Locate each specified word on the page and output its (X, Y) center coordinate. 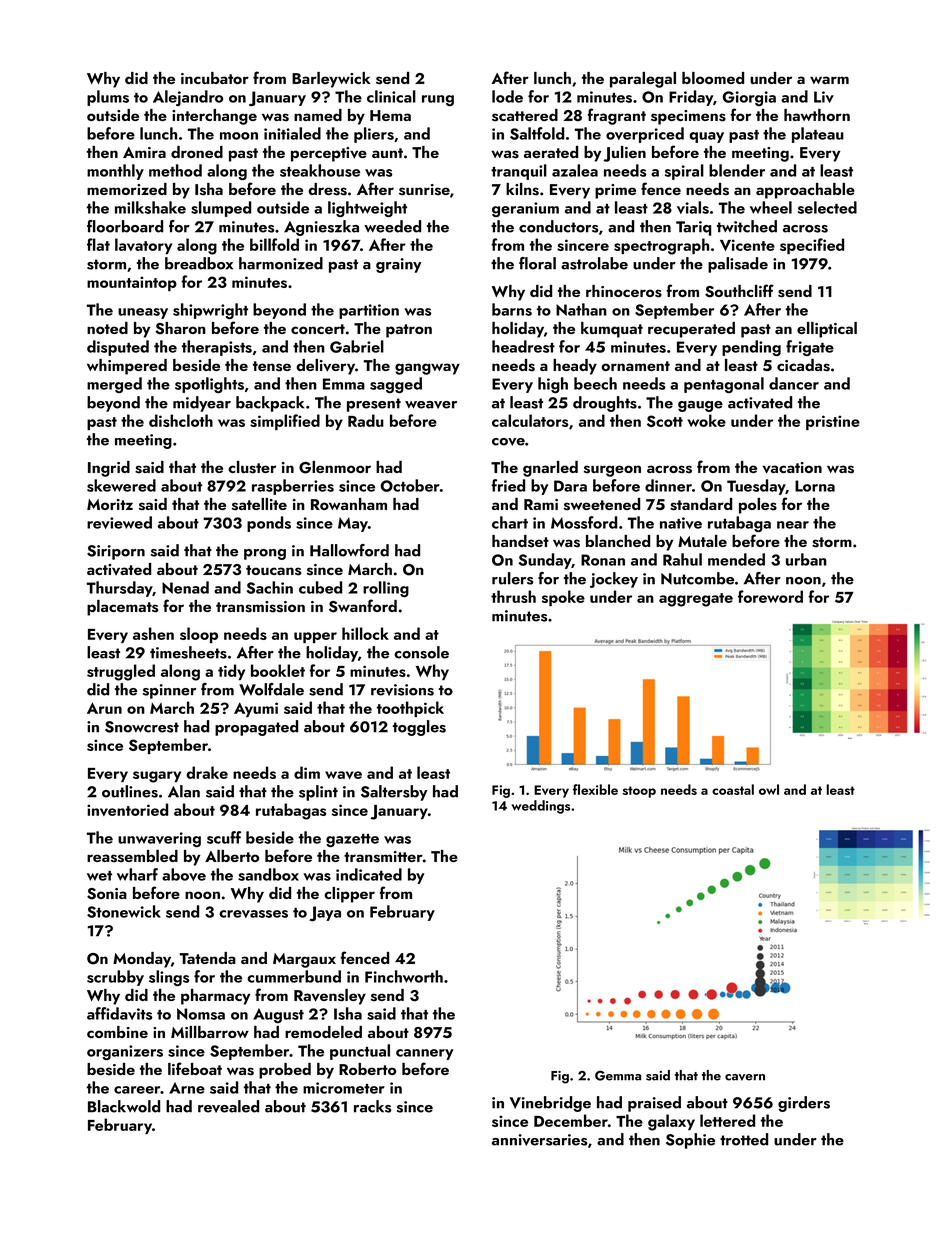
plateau (818, 135)
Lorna (815, 486)
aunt (387, 153)
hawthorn (817, 115)
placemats (122, 608)
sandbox (268, 874)
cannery (424, 1054)
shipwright (210, 311)
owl (769, 789)
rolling (386, 589)
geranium (525, 209)
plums (108, 98)
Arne (187, 1088)
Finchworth (404, 976)
